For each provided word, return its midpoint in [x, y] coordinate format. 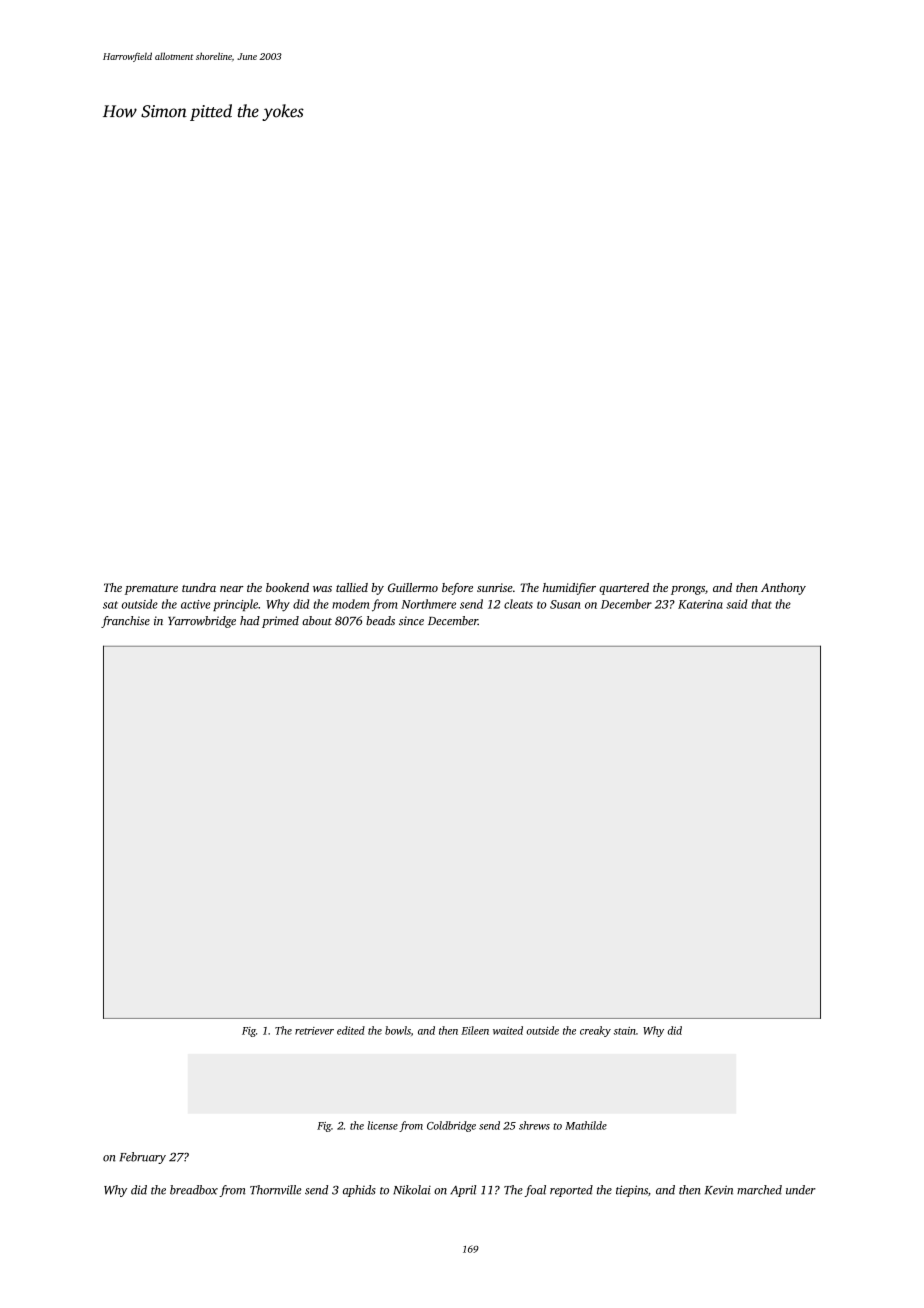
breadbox [194, 1190]
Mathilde [586, 1125]
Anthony [783, 589]
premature [151, 590]
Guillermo [413, 587]
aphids [359, 1191]
